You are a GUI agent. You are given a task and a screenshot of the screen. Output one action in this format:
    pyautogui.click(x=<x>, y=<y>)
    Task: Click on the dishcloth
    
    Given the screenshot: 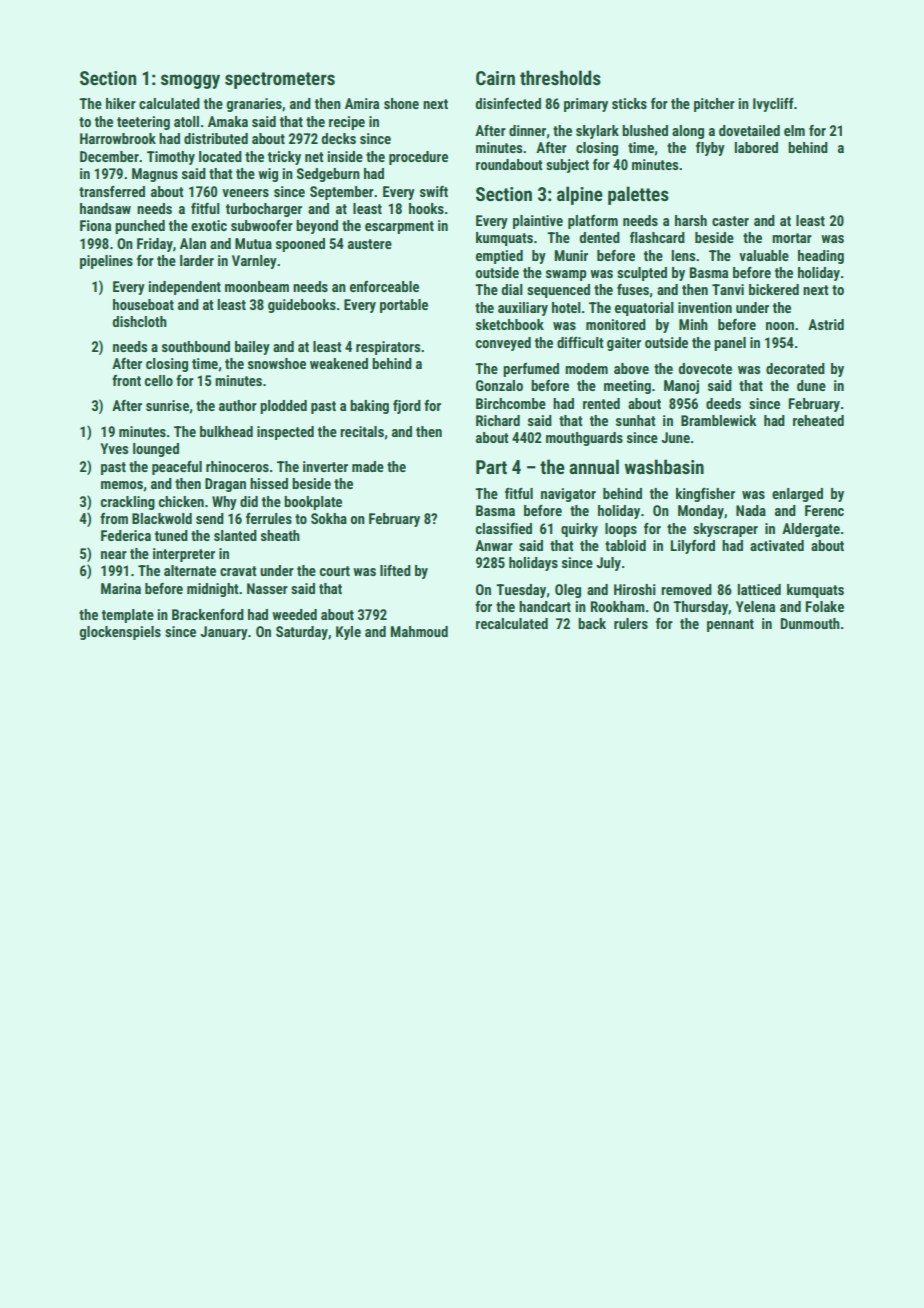 What is the action you would take?
    pyautogui.click(x=139, y=321)
